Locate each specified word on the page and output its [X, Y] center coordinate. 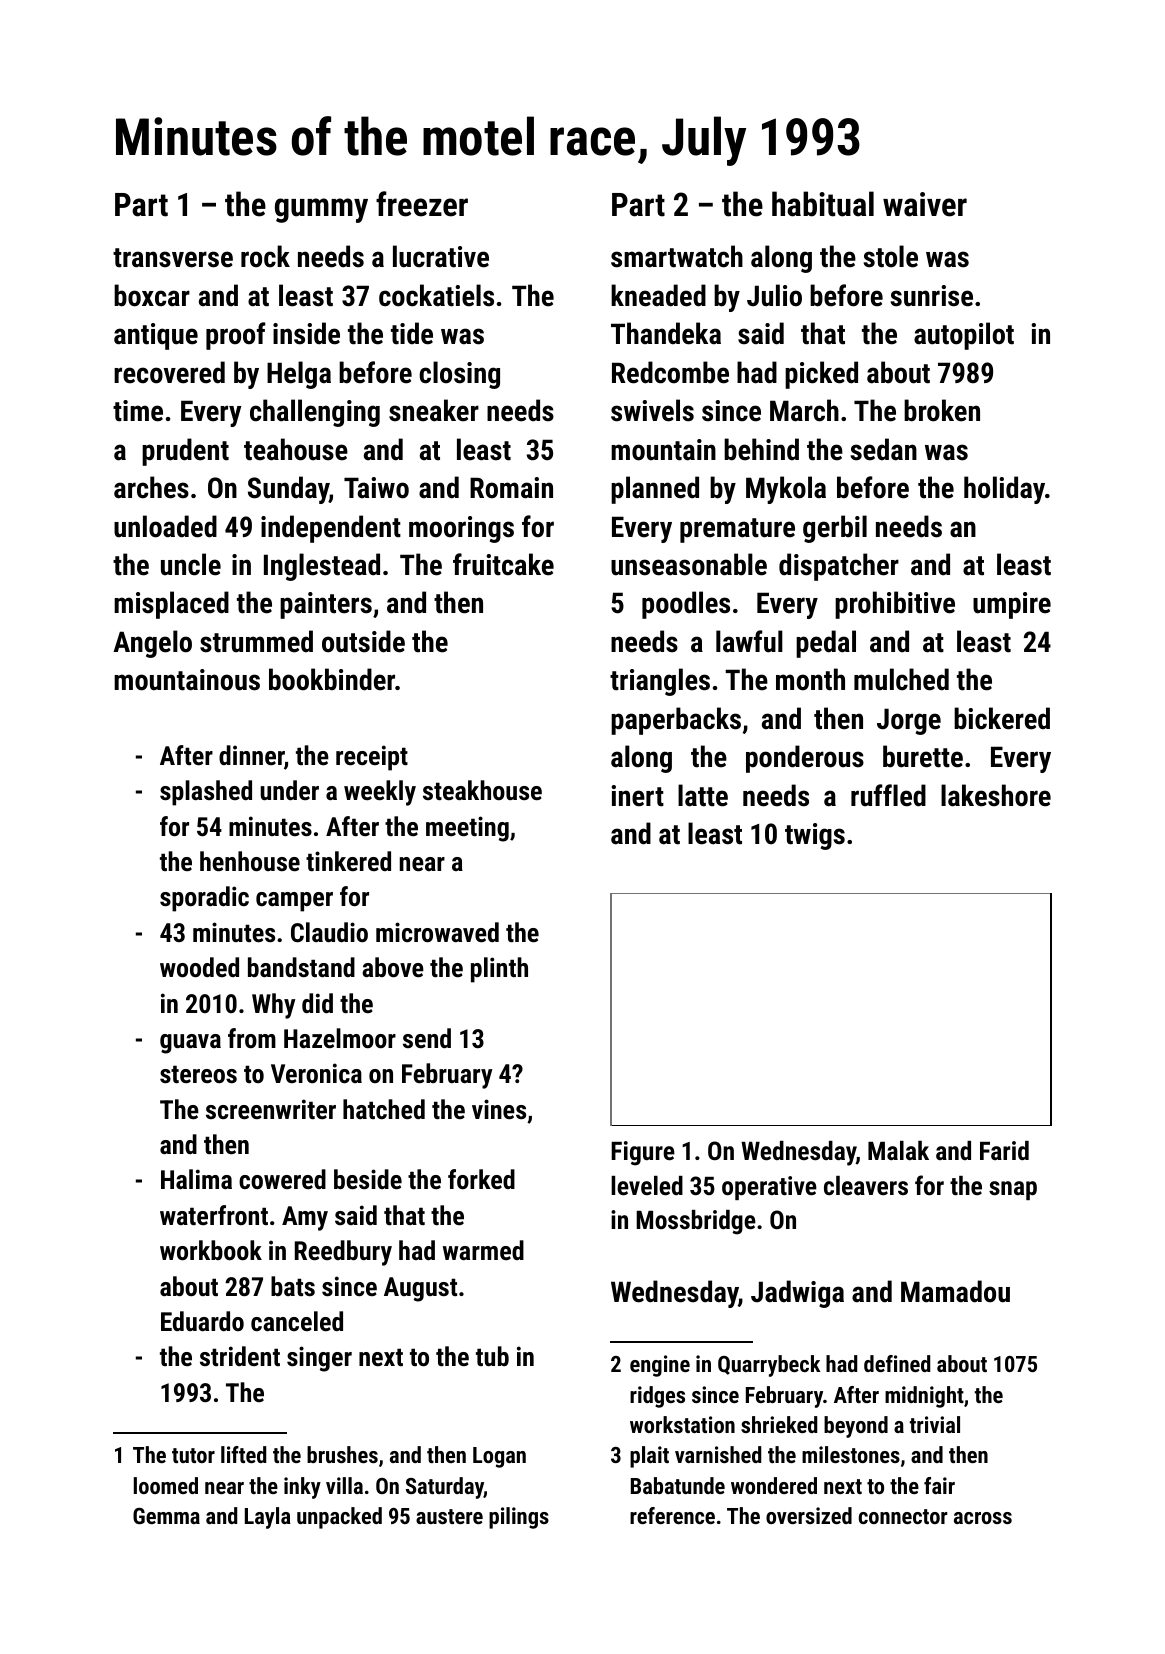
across [983, 1518]
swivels [652, 410]
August [420, 1289]
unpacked [339, 1518]
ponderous [805, 759]
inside [306, 333]
